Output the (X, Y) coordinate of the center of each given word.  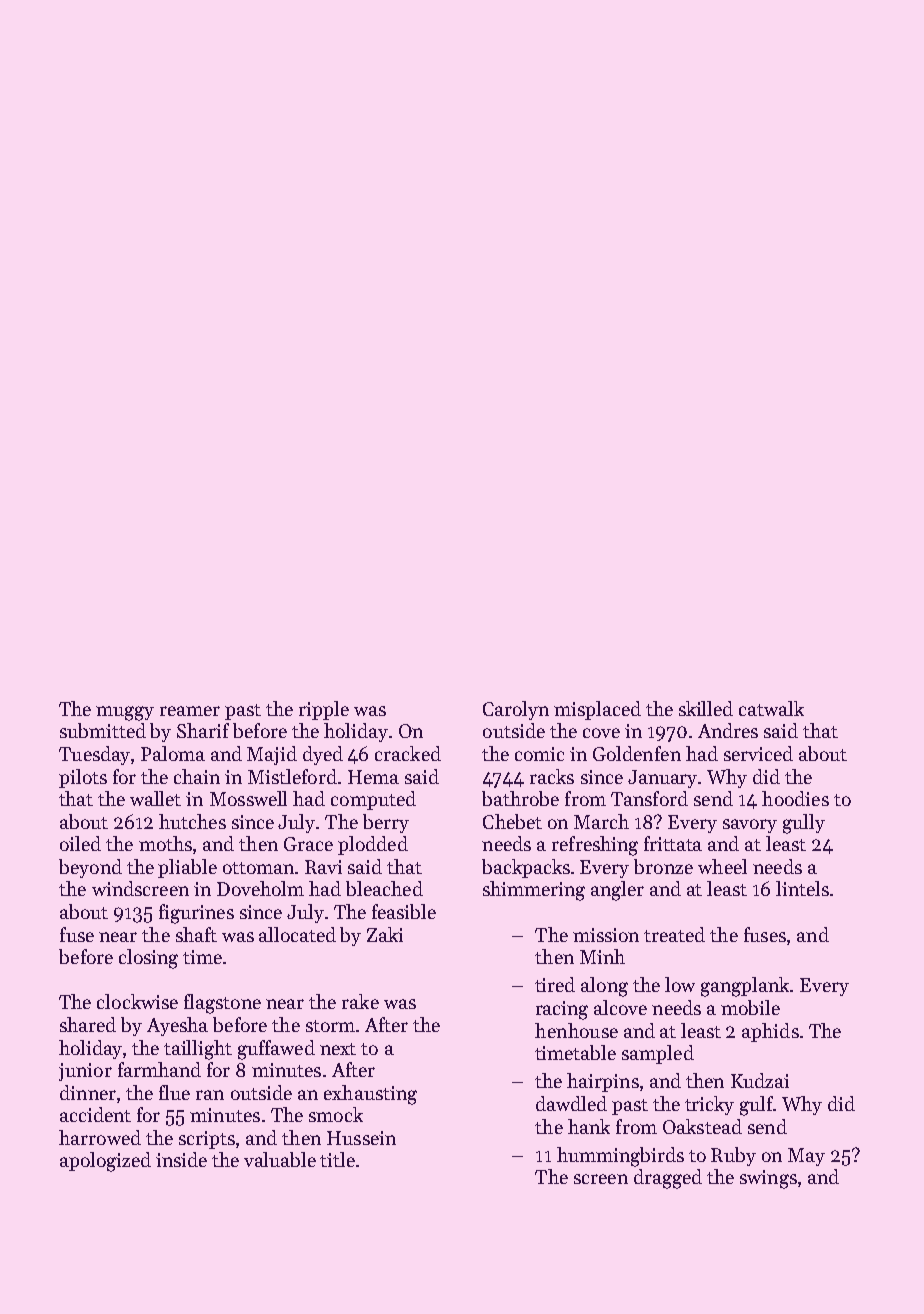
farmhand (159, 1069)
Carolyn (516, 710)
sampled (658, 1054)
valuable (280, 1159)
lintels (802, 888)
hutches (192, 821)
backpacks (526, 868)
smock (336, 1114)
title (337, 1159)
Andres (728, 730)
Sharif (203, 730)
